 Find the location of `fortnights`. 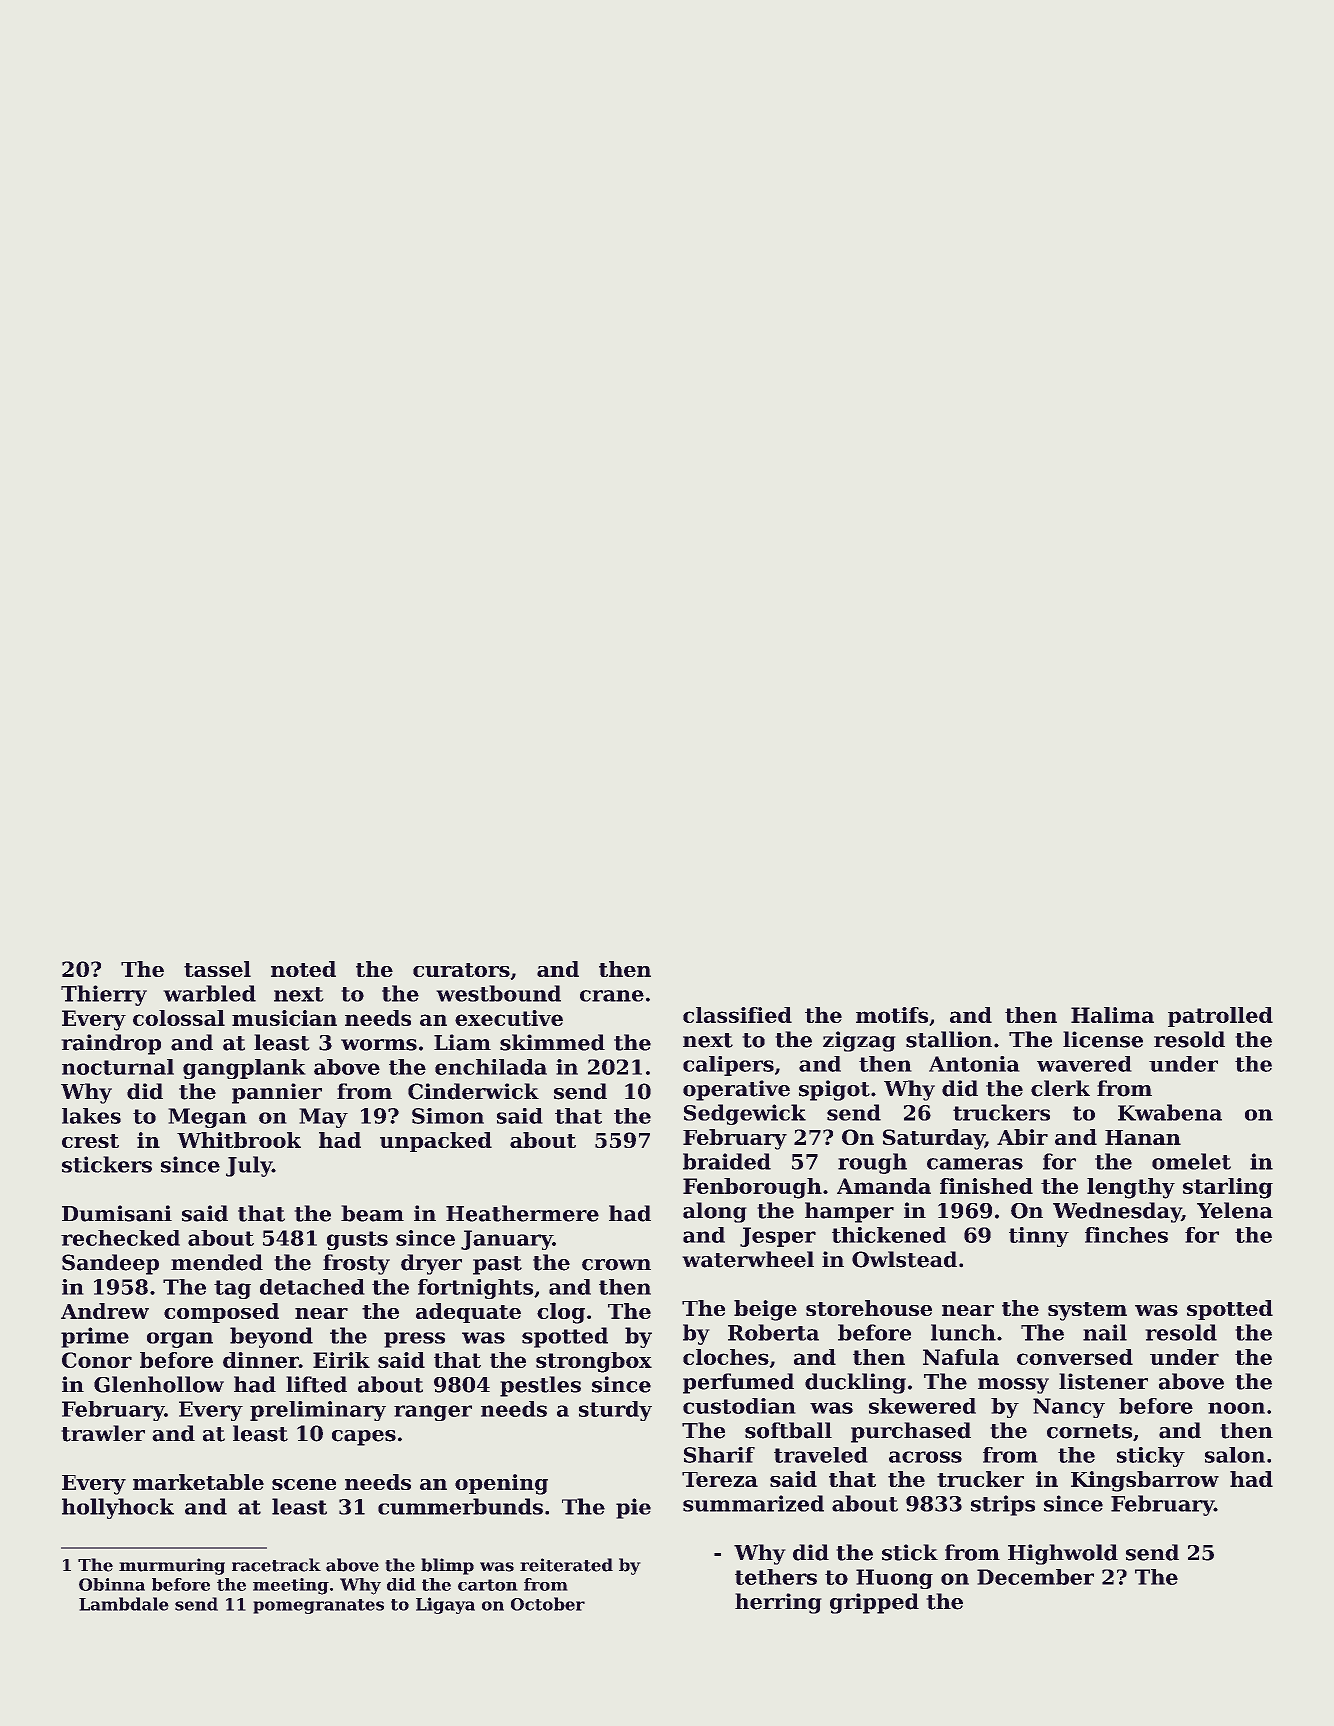

fortnights is located at coordinates (475, 1289).
